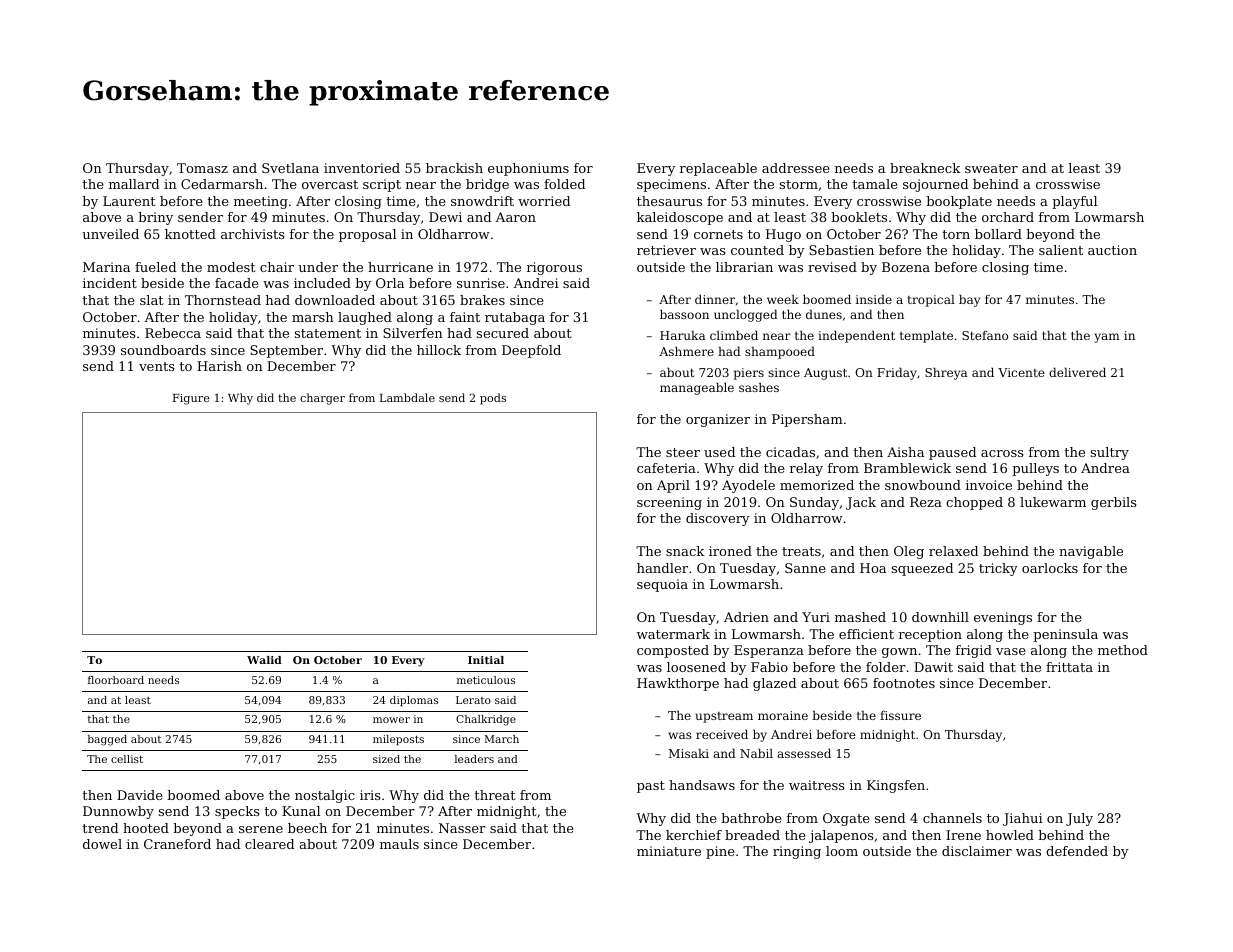  I want to click on Hawkthorpe, so click(678, 684).
